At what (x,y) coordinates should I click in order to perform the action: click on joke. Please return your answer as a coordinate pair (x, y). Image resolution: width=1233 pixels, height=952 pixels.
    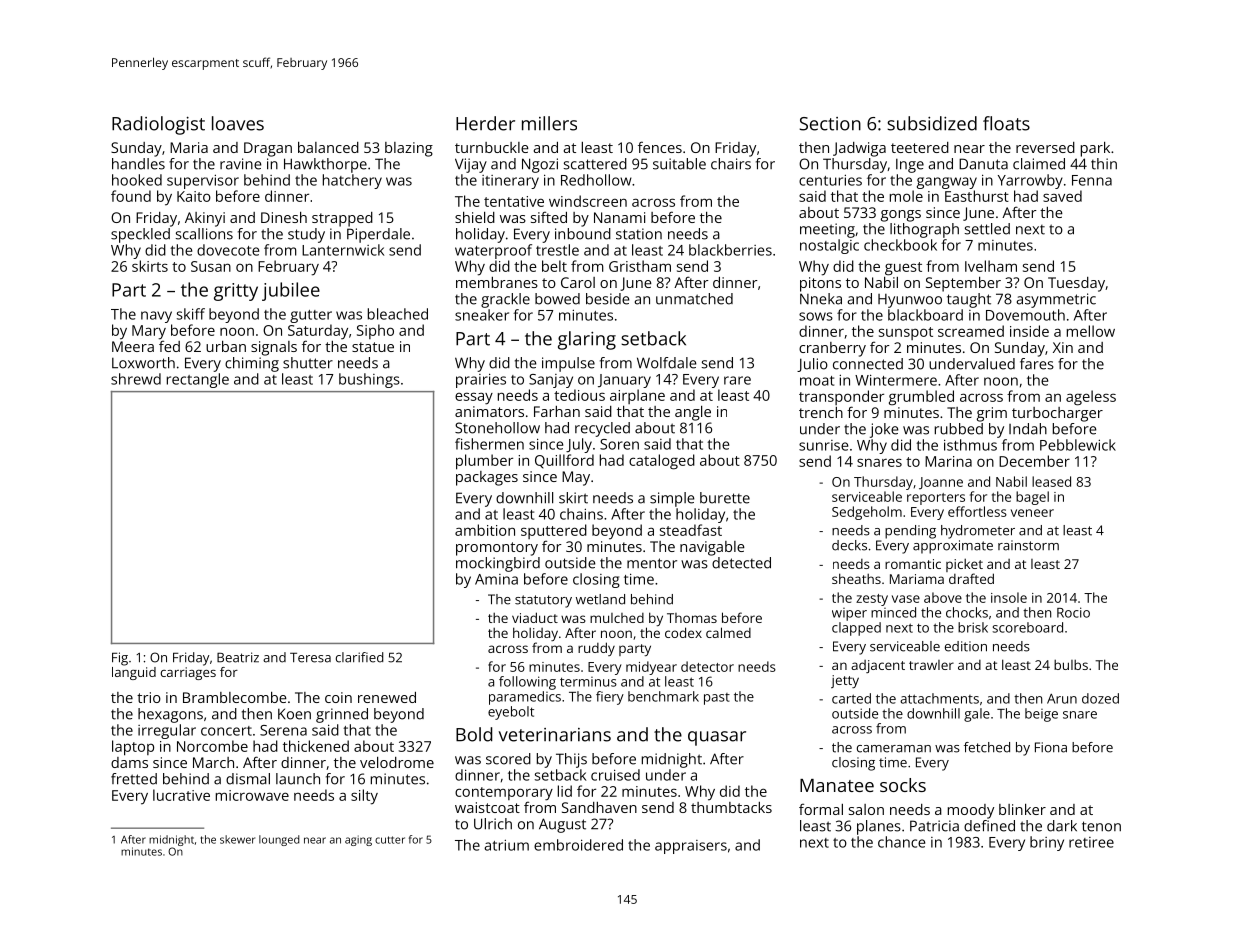
    Looking at the image, I should click on (884, 430).
